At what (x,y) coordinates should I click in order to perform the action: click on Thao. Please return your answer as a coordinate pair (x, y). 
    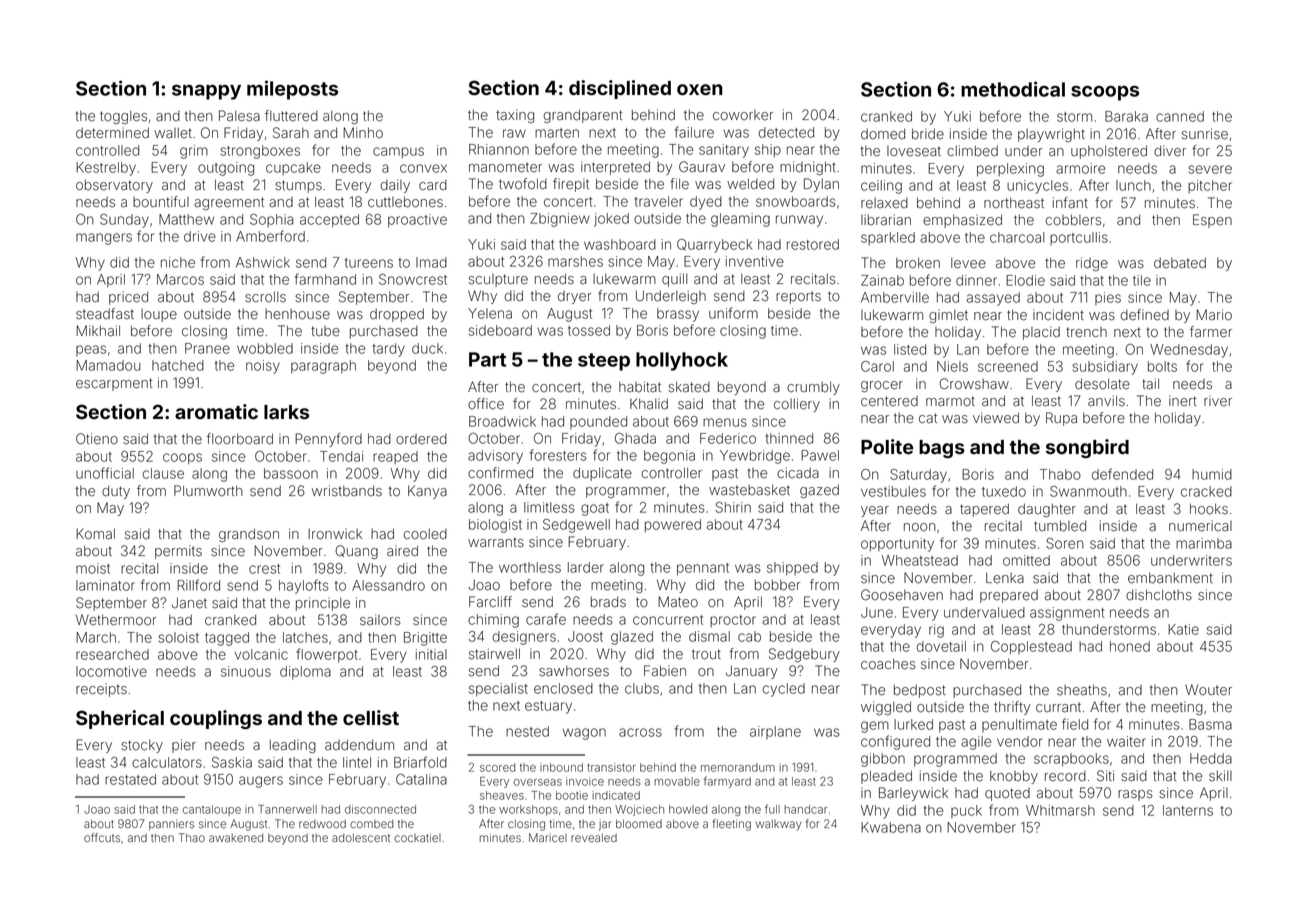
    Looking at the image, I should click on (192, 837).
